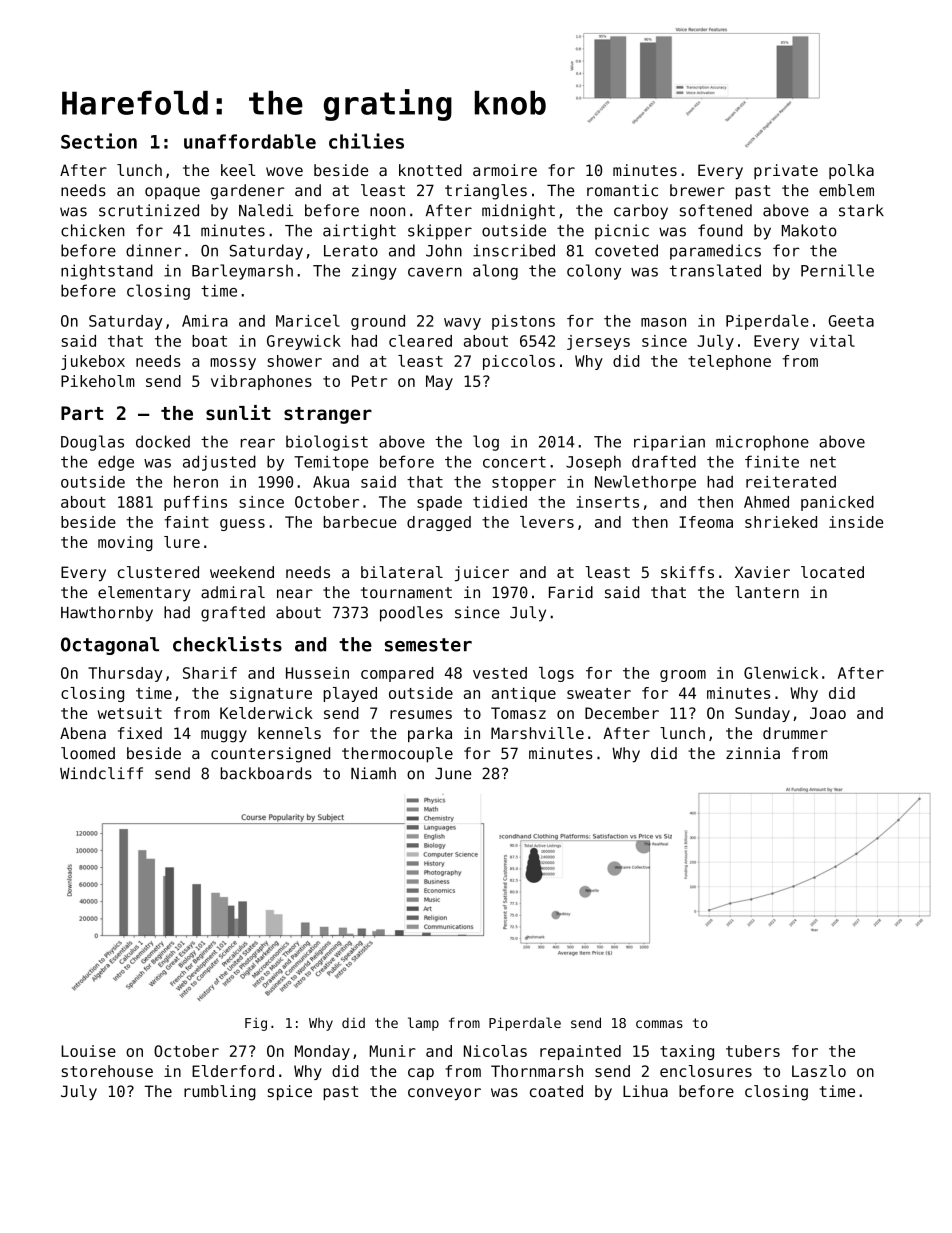 The height and width of the screenshot is (1233, 952). Describe the element at coordinates (125, 543) in the screenshot. I see `moving` at that location.
